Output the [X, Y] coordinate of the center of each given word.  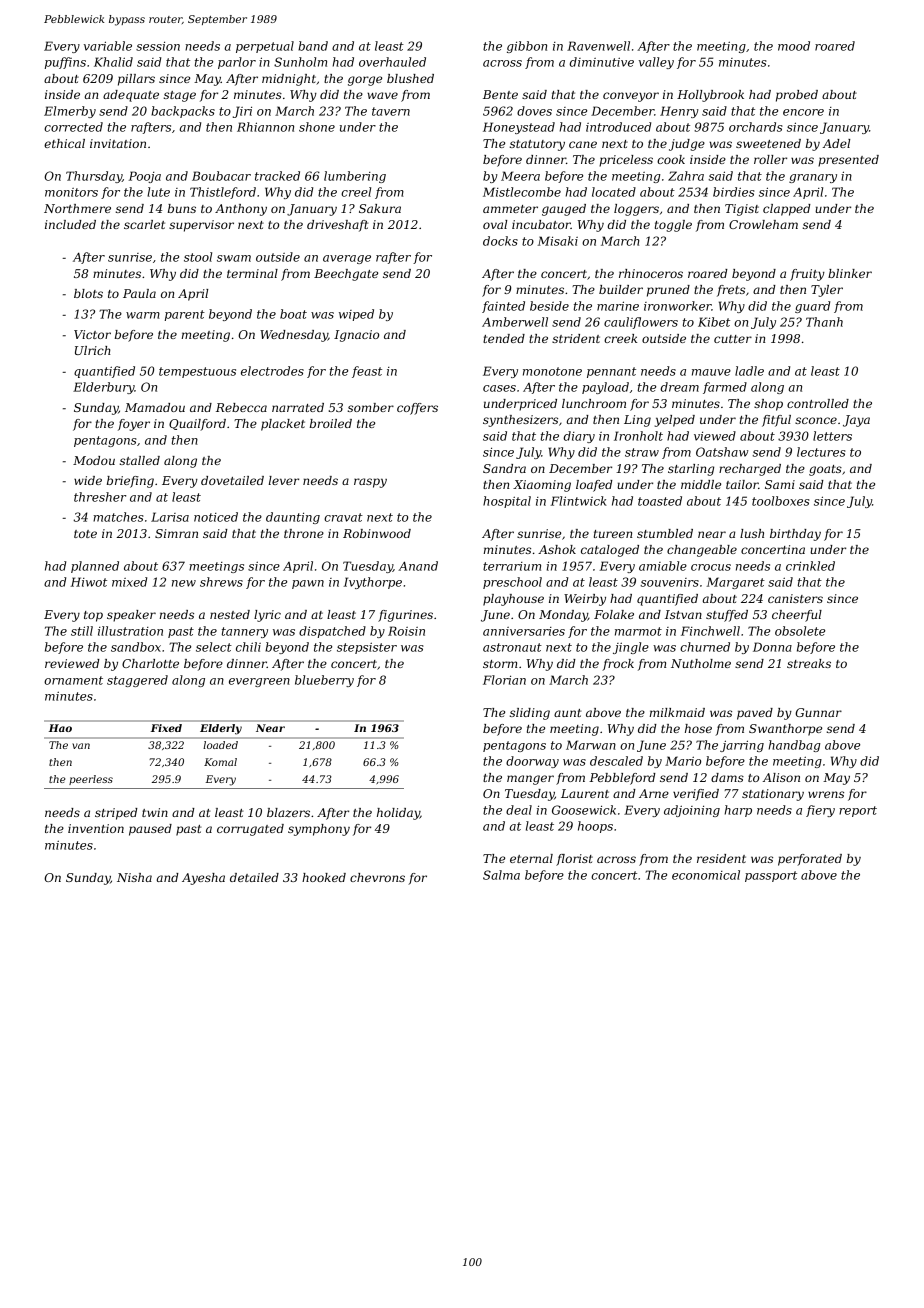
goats [825, 470]
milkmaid [677, 712]
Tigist [742, 210]
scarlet [144, 224]
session [158, 46]
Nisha [134, 877]
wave [382, 95]
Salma [501, 875]
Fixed [166, 728]
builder [621, 289]
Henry [679, 112]
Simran [176, 533]
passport [771, 876]
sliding [529, 714]
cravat [343, 517]
